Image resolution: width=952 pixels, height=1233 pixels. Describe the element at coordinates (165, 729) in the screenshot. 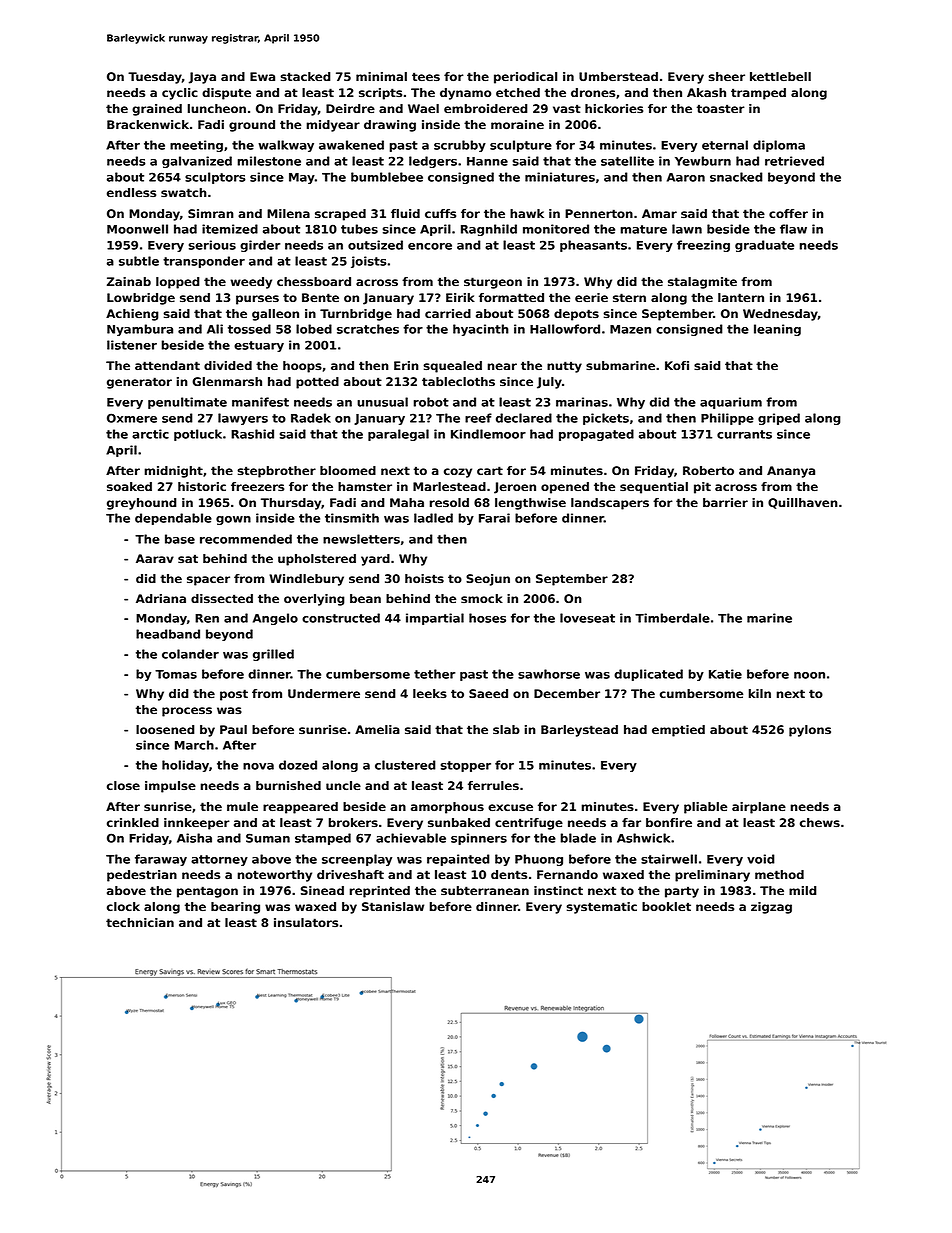

I see `loosened` at that location.
